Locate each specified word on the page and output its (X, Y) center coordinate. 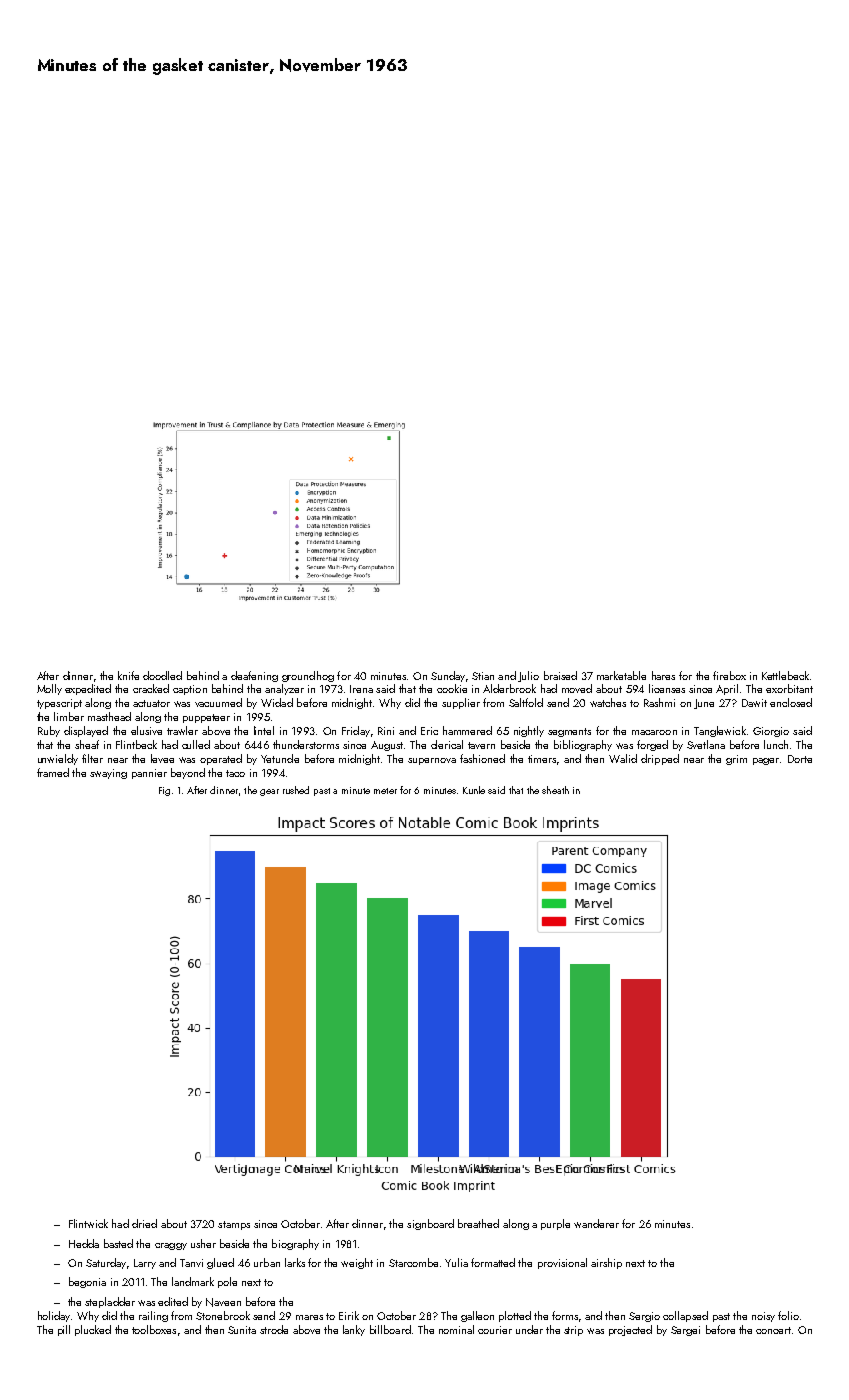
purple (555, 1224)
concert (773, 1330)
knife (128, 675)
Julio (528, 676)
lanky (354, 1330)
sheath (555, 790)
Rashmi (659, 702)
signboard (430, 1224)
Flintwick (88, 1223)
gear (269, 792)
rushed (296, 790)
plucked (93, 1330)
